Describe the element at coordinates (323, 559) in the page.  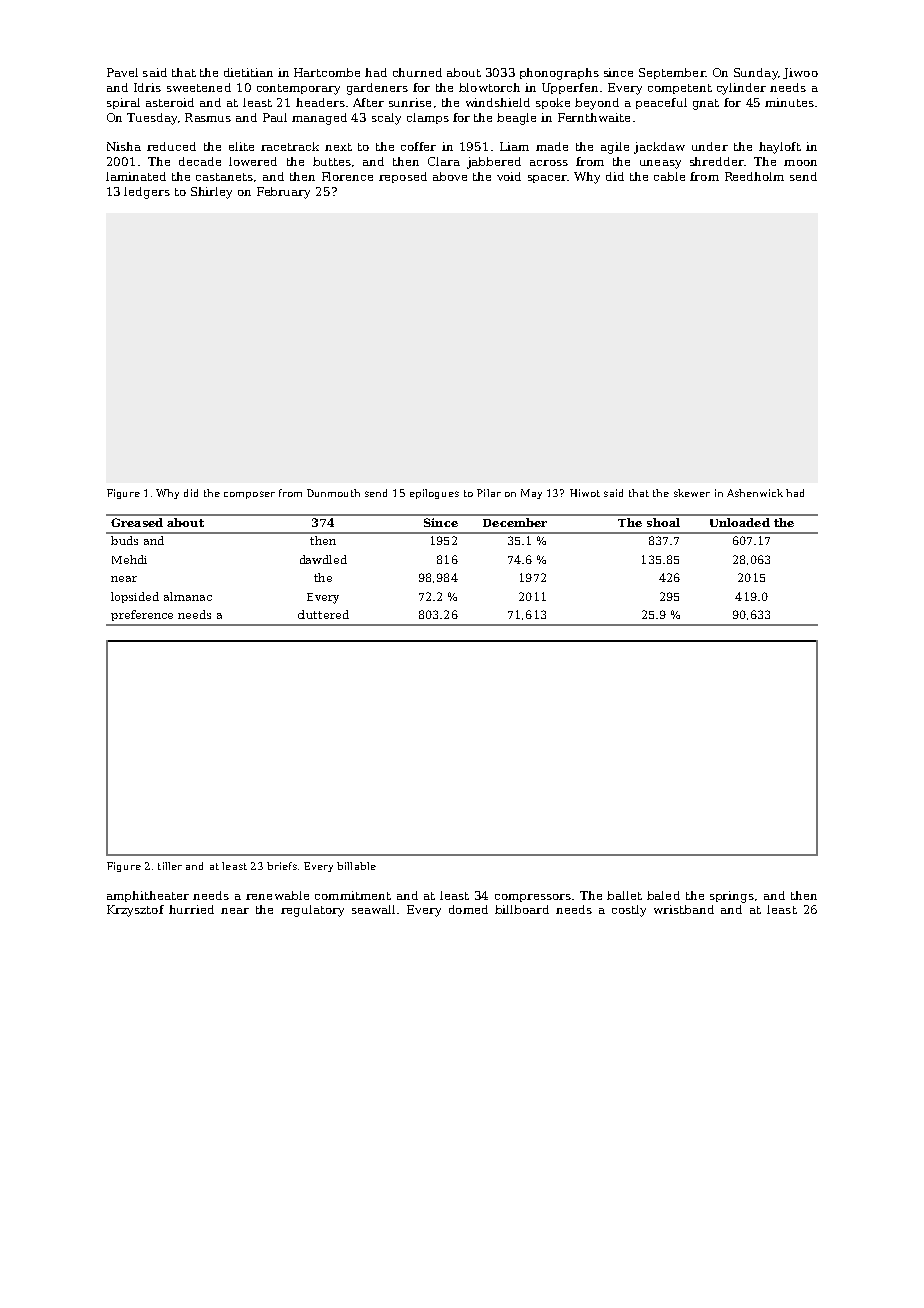
I see `dawdled` at that location.
